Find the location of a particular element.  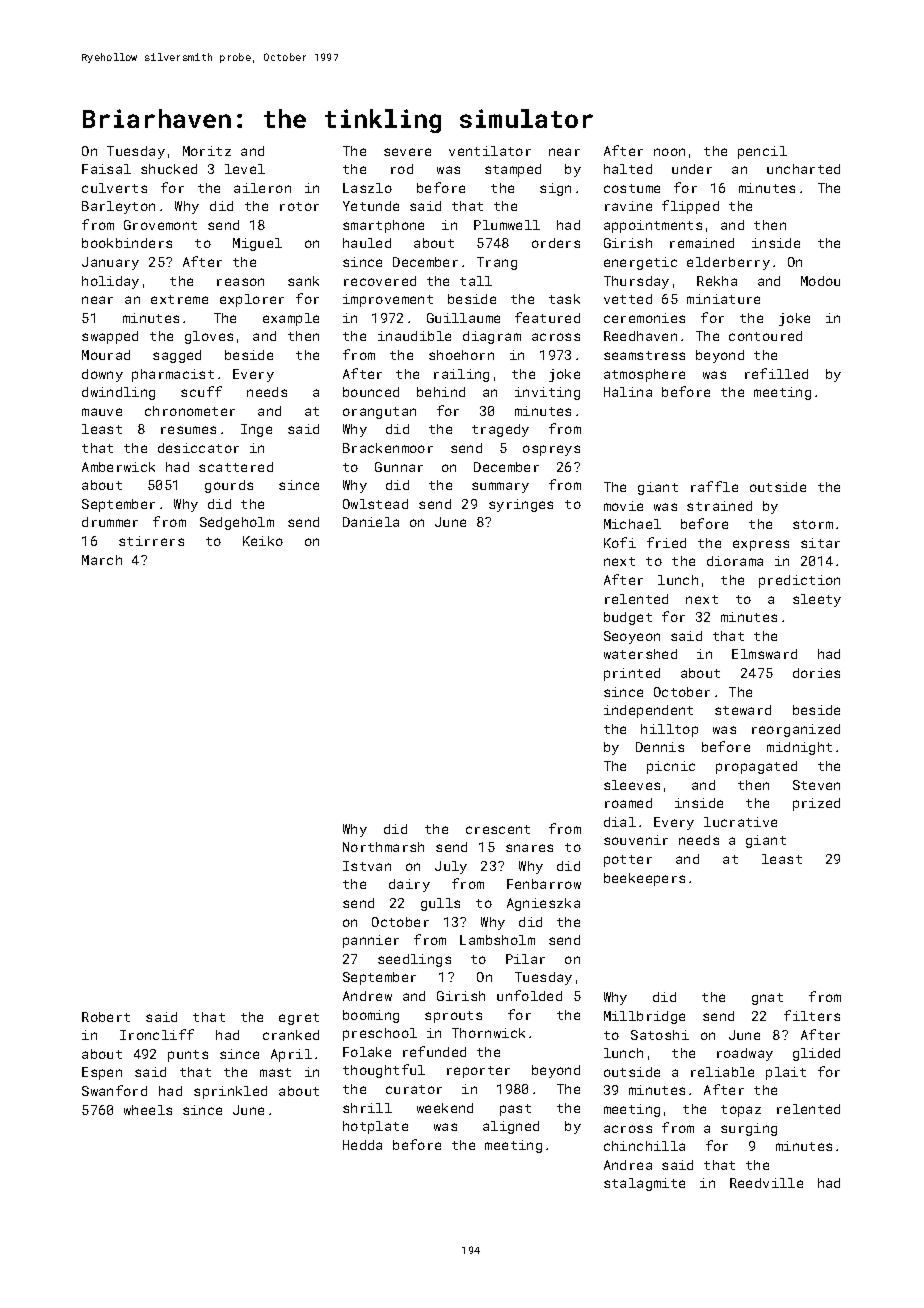

ventilator is located at coordinates (490, 151).
